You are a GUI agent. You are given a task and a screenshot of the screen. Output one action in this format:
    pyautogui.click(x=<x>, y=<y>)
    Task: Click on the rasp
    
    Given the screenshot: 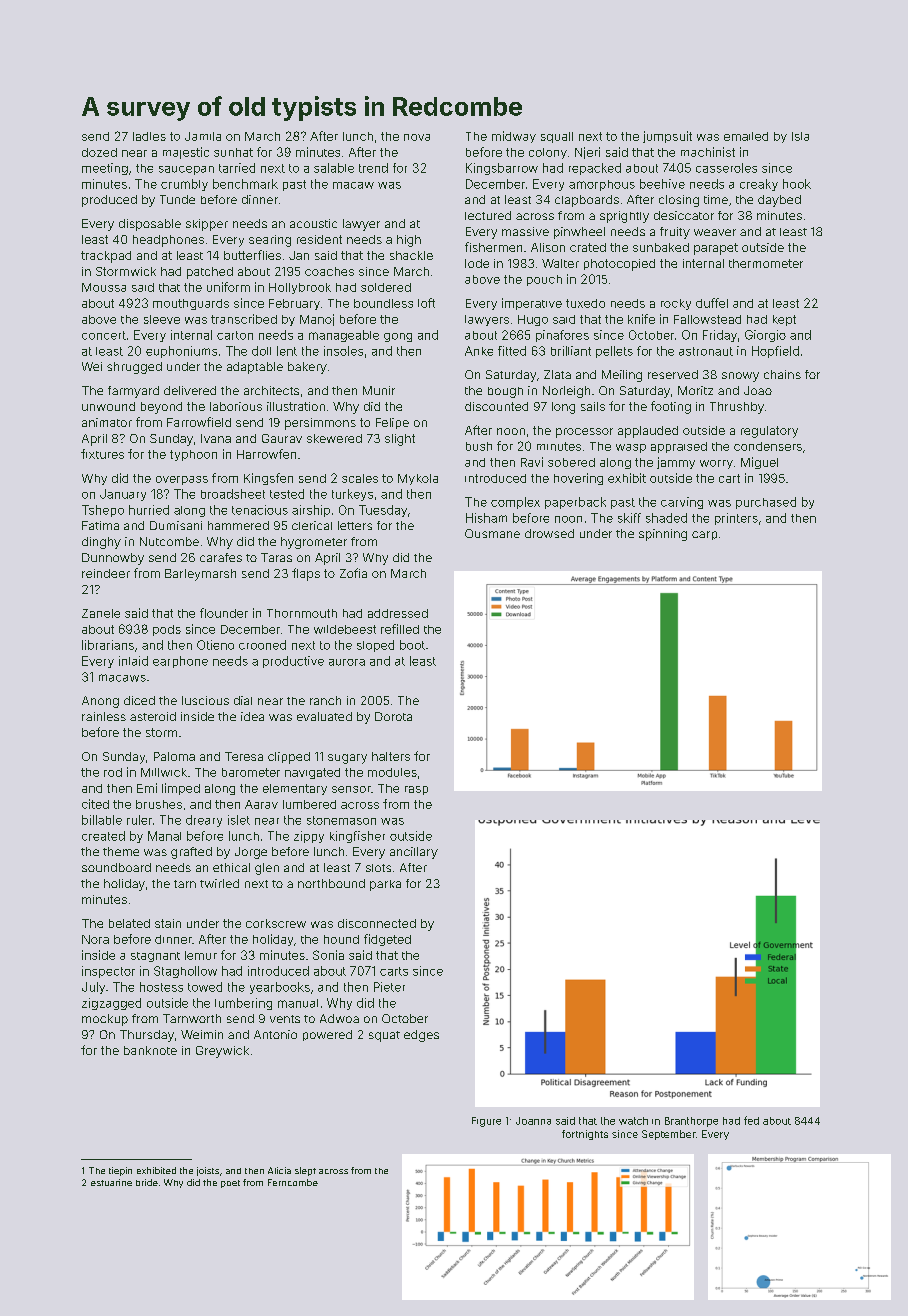 What is the action you would take?
    pyautogui.click(x=416, y=790)
